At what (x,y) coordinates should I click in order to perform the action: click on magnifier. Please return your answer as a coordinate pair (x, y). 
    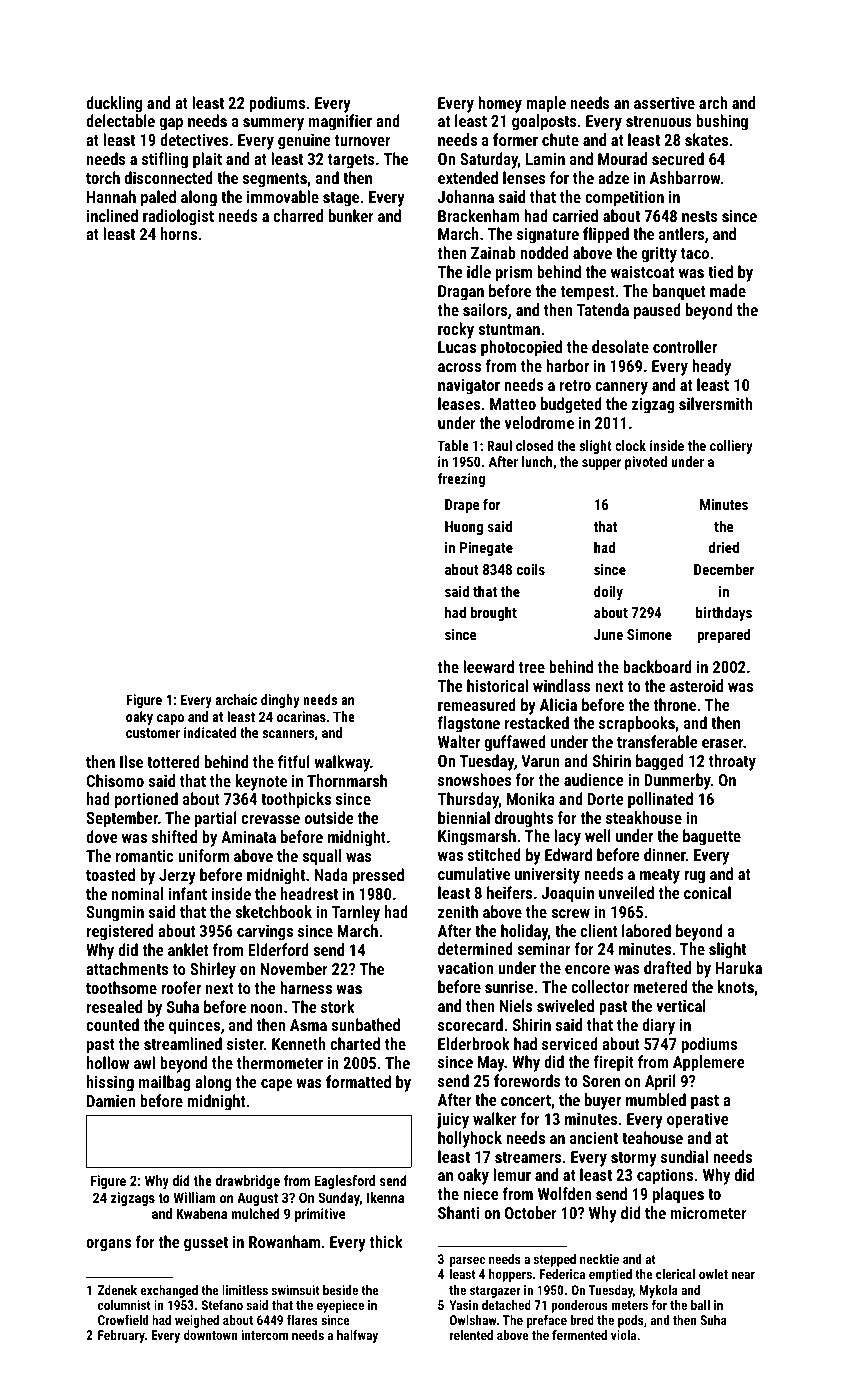
    Looking at the image, I should click on (340, 122).
